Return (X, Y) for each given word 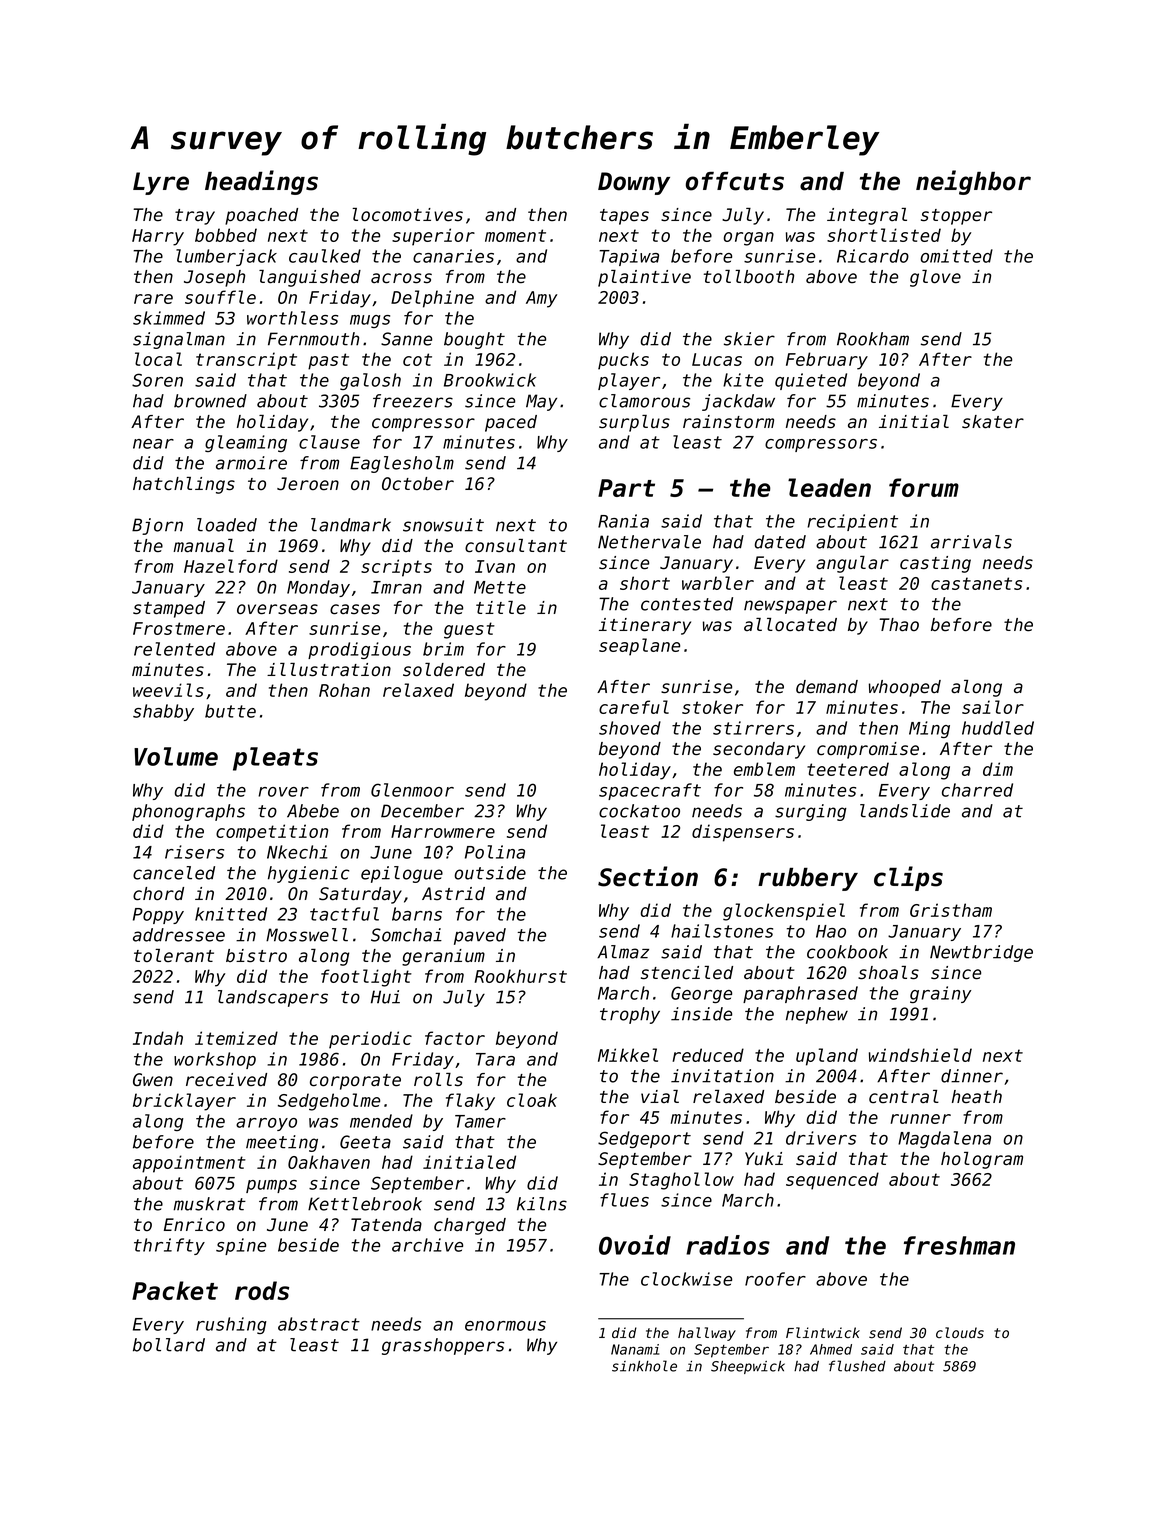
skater (993, 422)
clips (908, 878)
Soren (157, 380)
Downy (634, 183)
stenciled (687, 973)
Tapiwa (629, 257)
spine (241, 1246)
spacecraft (650, 791)
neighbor (973, 182)
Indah (158, 1038)
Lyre (161, 183)
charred (977, 790)
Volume (176, 756)
